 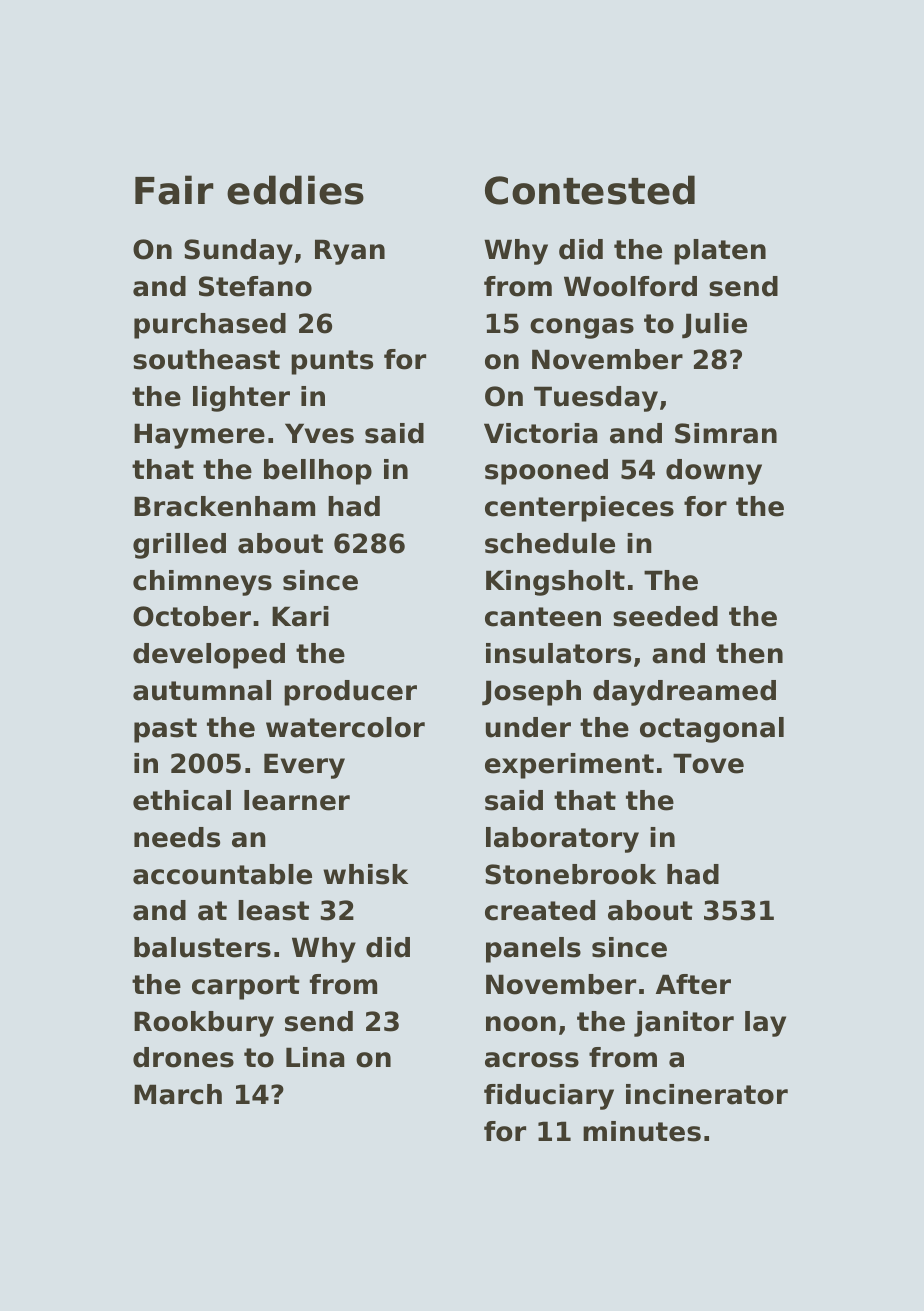 I want to click on minutes, so click(x=642, y=1131).
